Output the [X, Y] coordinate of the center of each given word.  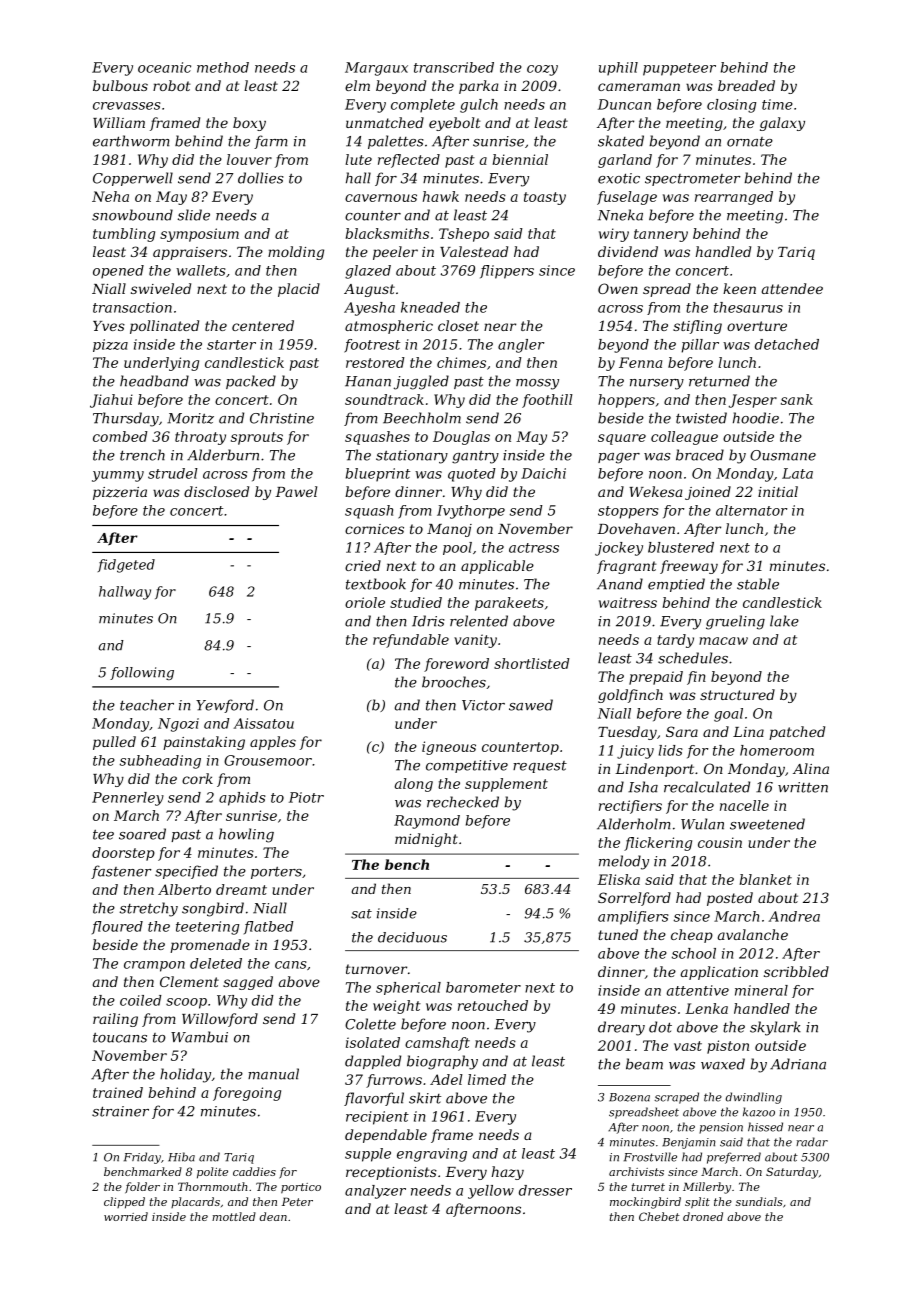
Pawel [296, 491]
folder [142, 1187]
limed [487, 1079]
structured [737, 694]
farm [270, 142]
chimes [461, 362]
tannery [661, 235]
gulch [479, 106]
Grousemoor [268, 760]
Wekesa [655, 491]
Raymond [427, 822]
